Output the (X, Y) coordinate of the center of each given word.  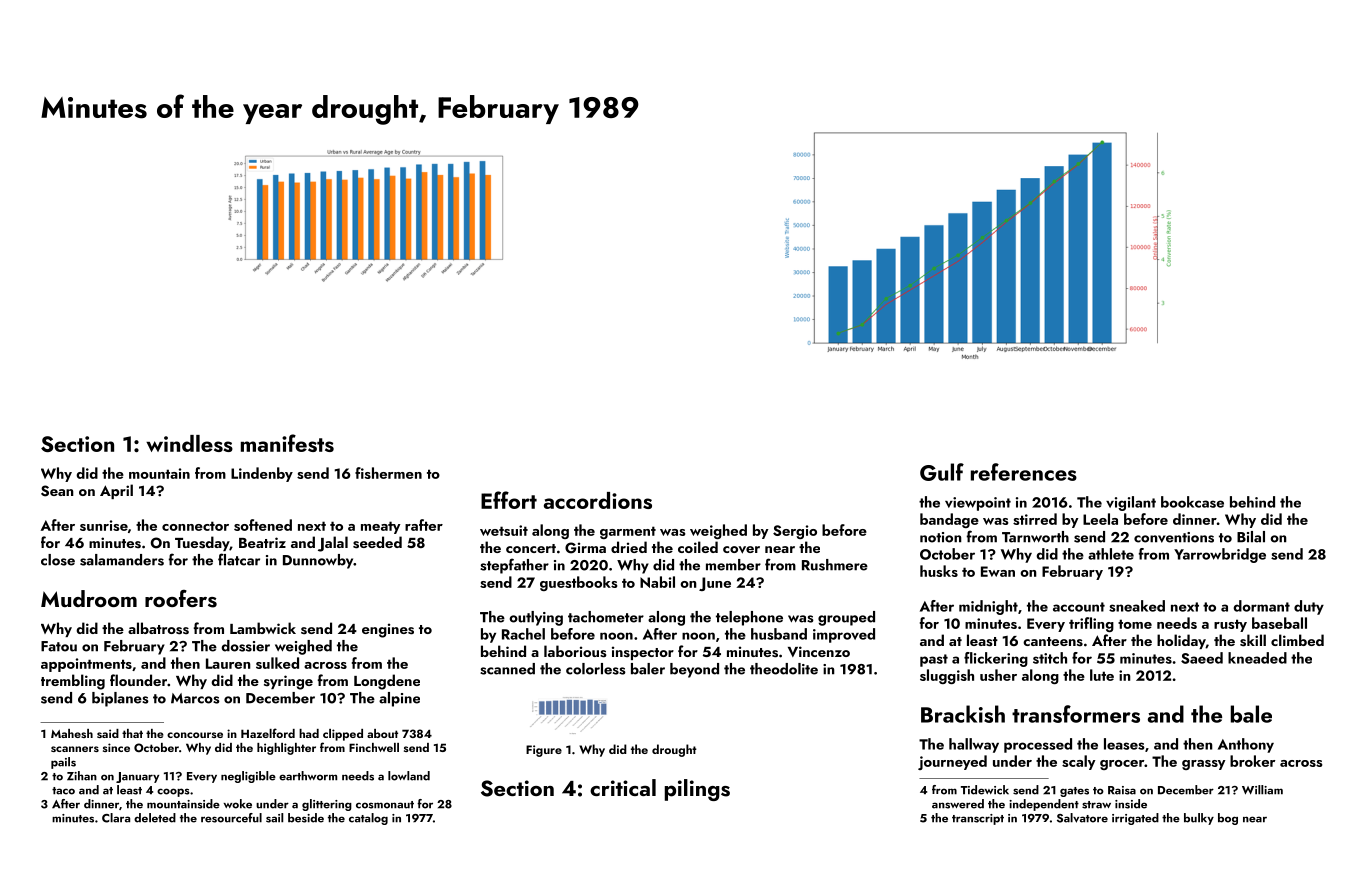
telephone (749, 618)
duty (1309, 607)
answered (958, 804)
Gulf (942, 472)
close (58, 560)
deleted (155, 818)
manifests (287, 443)
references (1024, 472)
